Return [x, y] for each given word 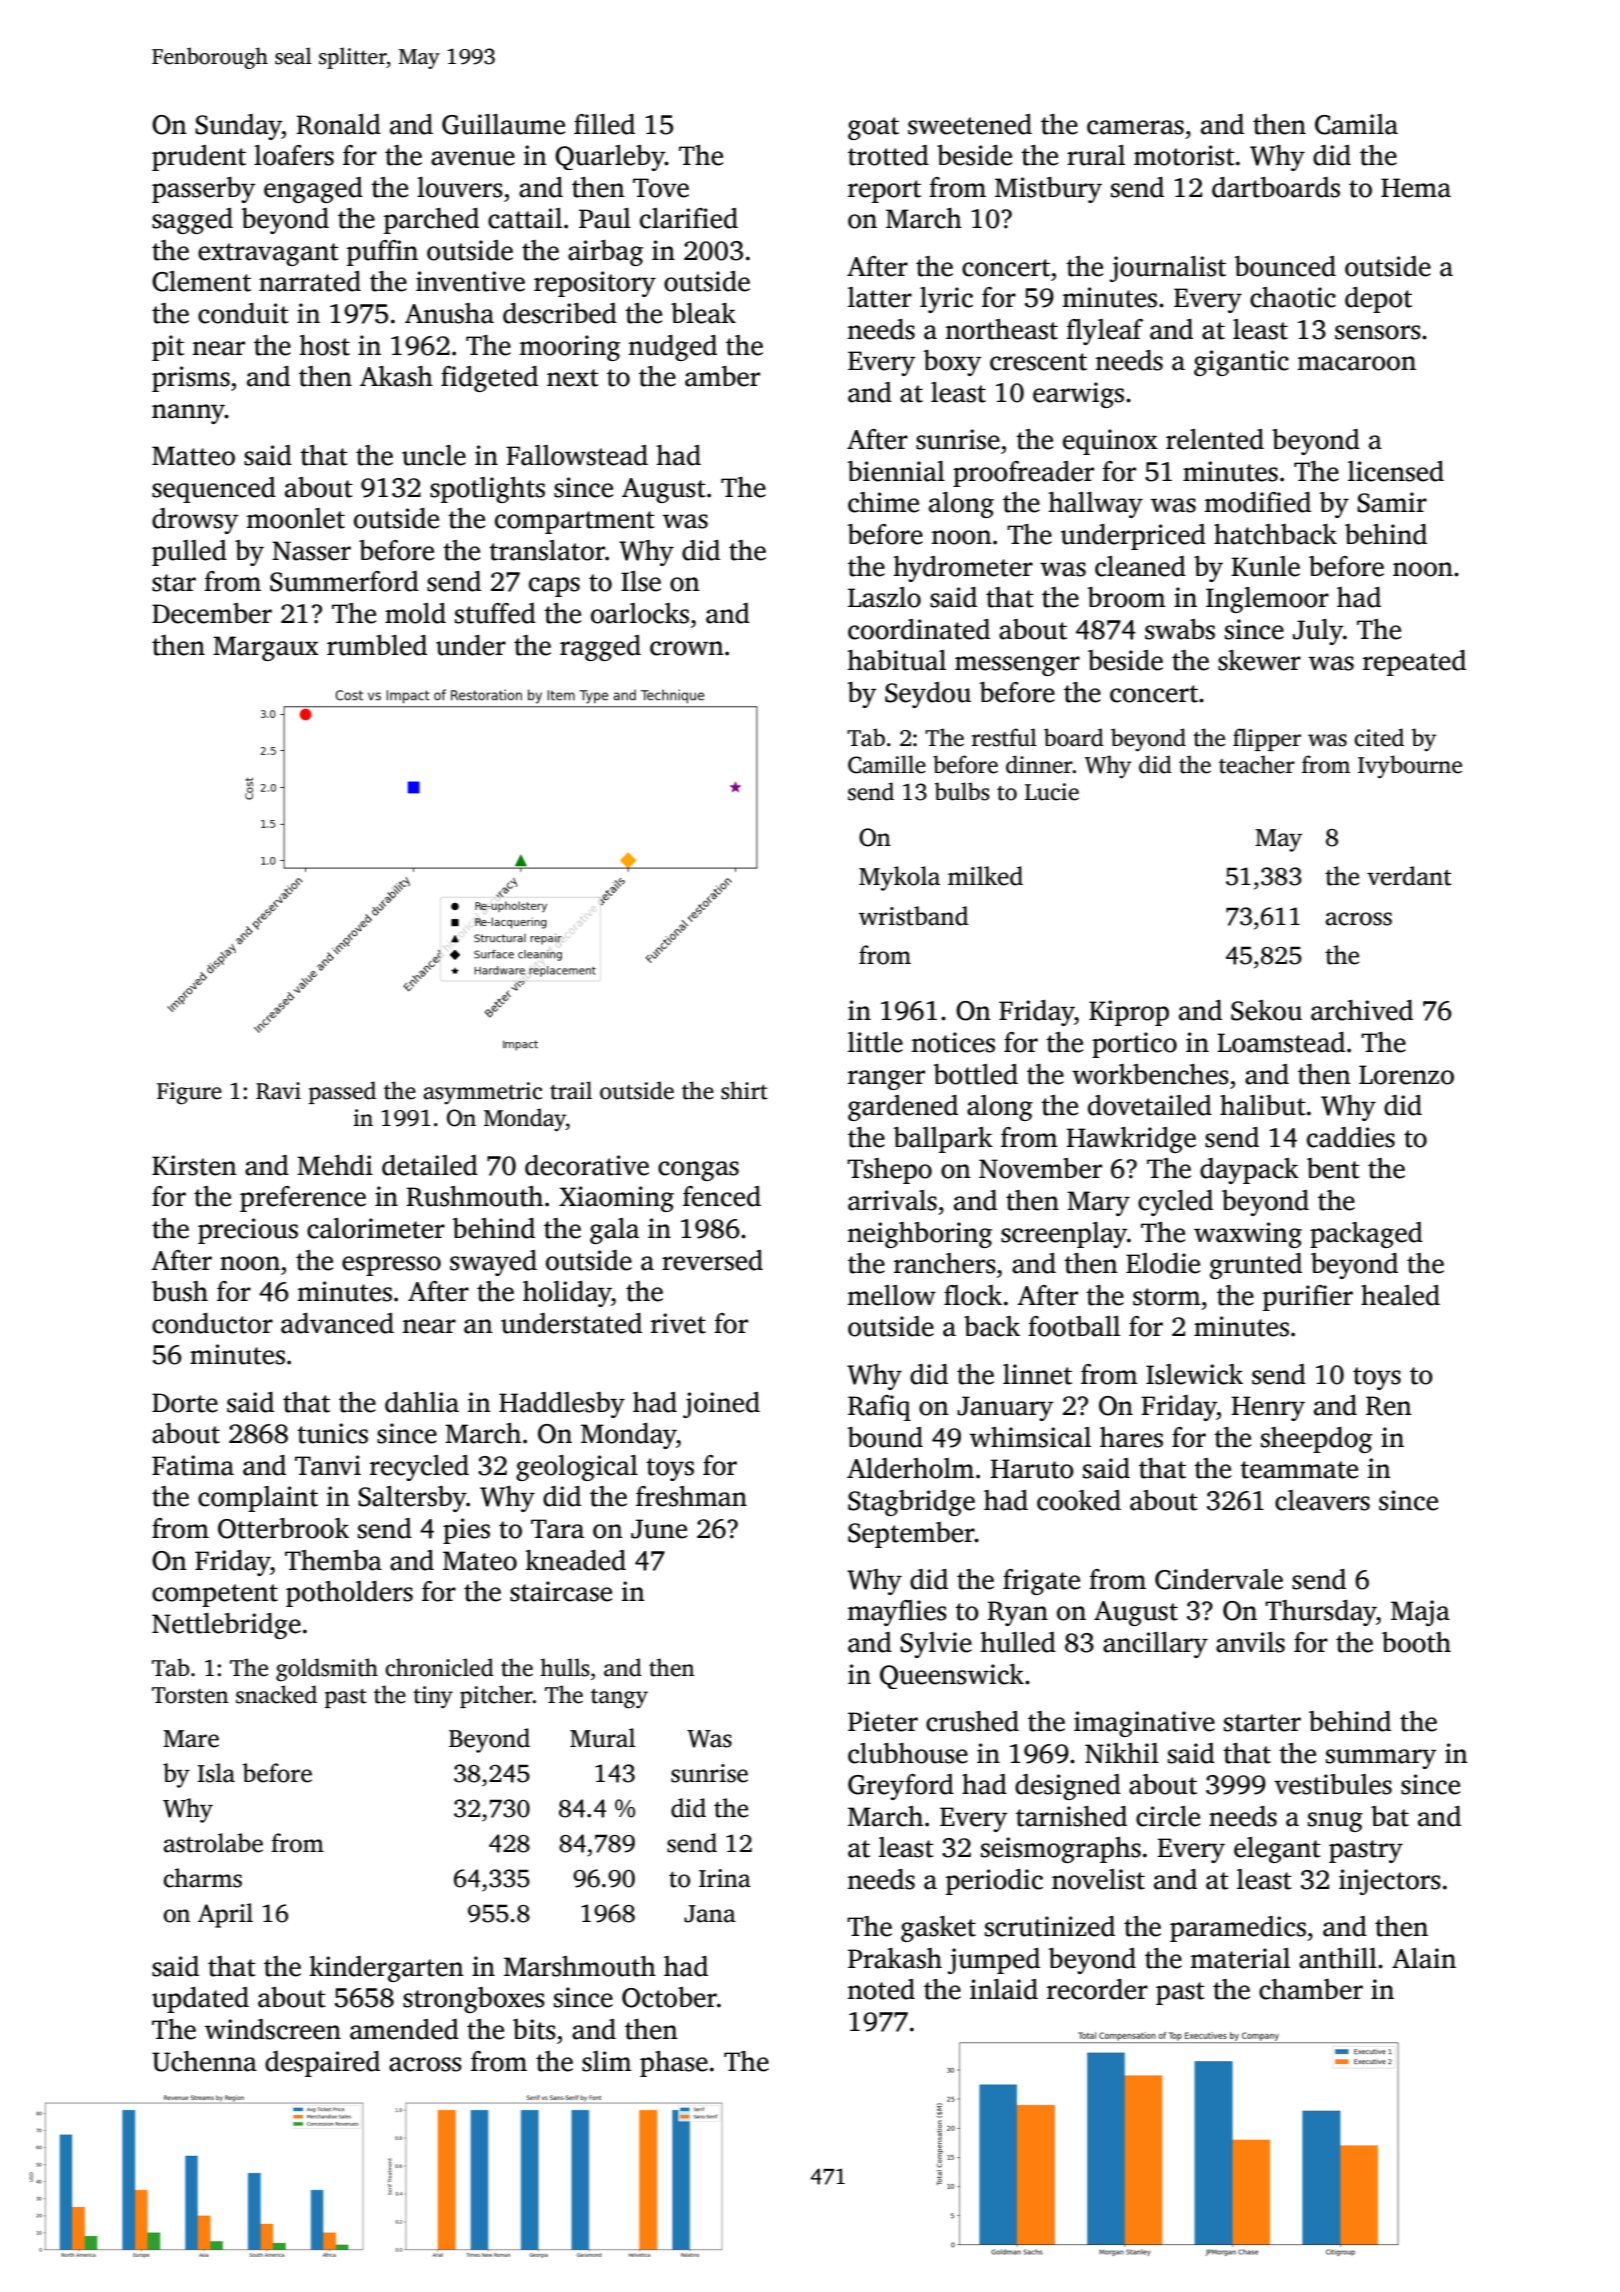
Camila [1356, 124]
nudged [673, 348]
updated [200, 2000]
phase [674, 2064]
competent [215, 1595]
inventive [470, 281]
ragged [600, 648]
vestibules [1333, 1784]
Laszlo [884, 597]
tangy [619, 1699]
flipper [1267, 739]
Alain [1424, 1958]
